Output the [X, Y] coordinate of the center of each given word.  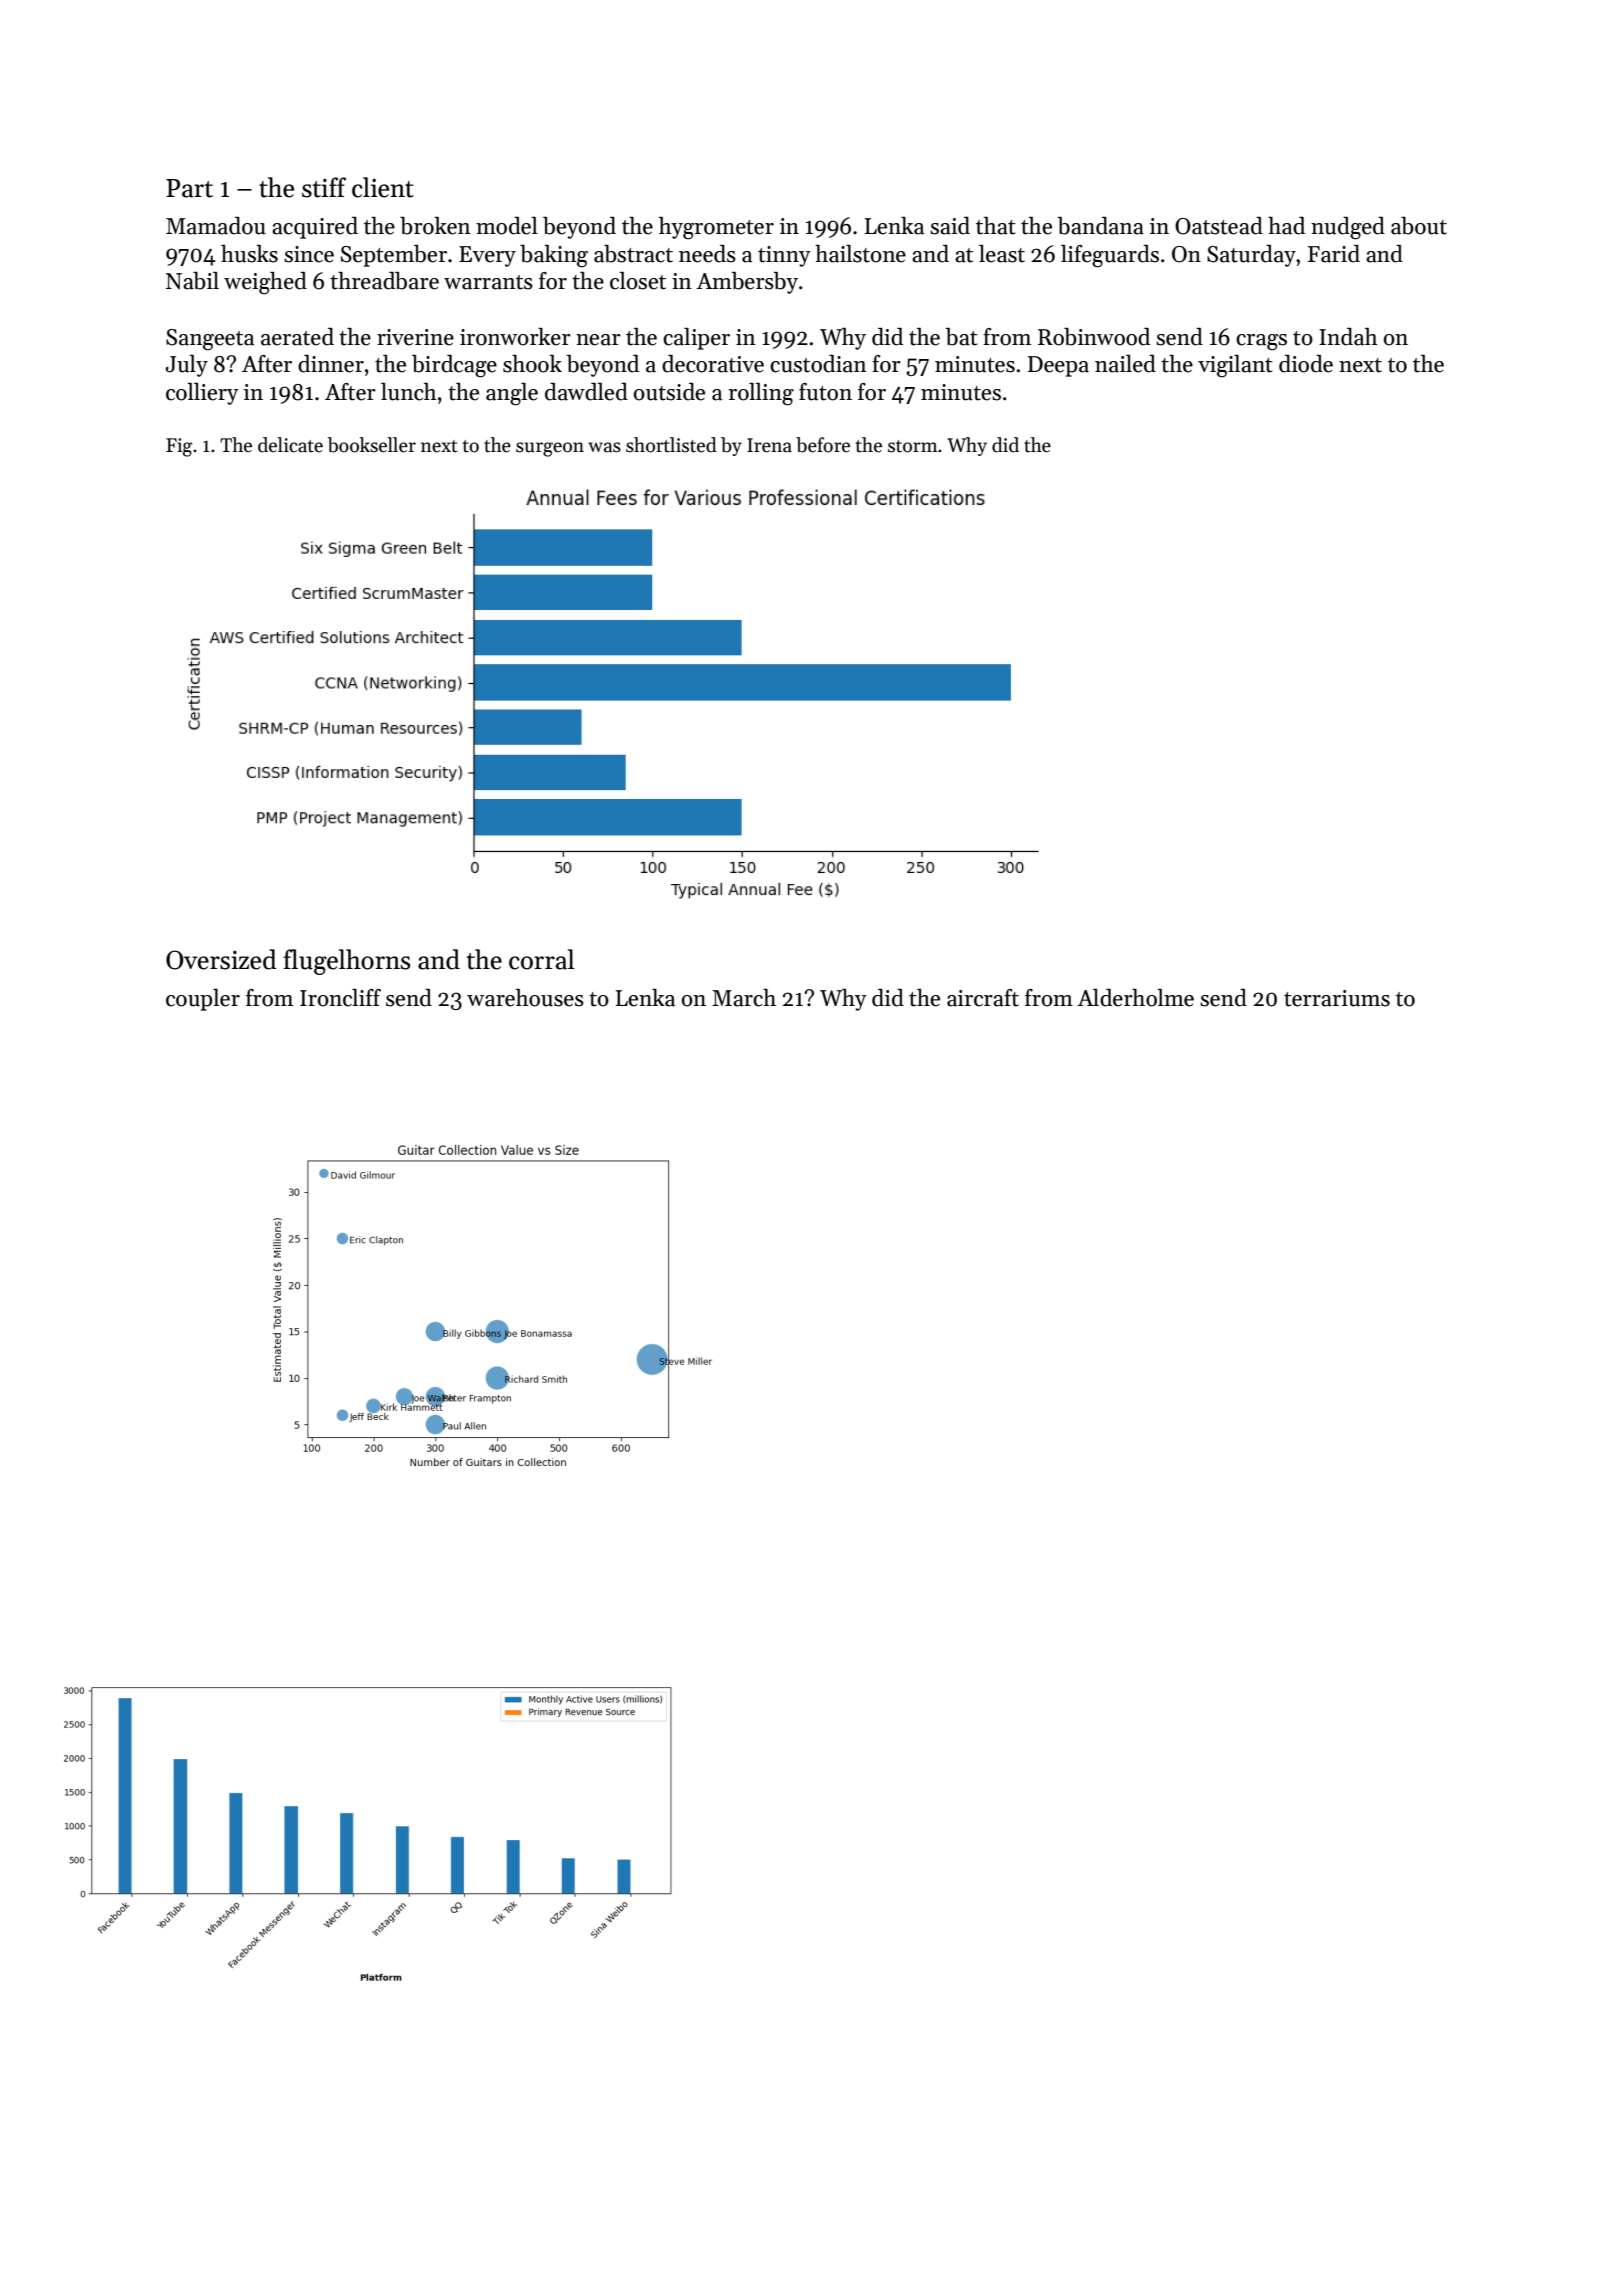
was [604, 447]
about [1419, 226]
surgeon [550, 449]
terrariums [1337, 998]
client [383, 187]
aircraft [983, 998]
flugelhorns [347, 962]
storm [913, 446]
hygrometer [716, 228]
